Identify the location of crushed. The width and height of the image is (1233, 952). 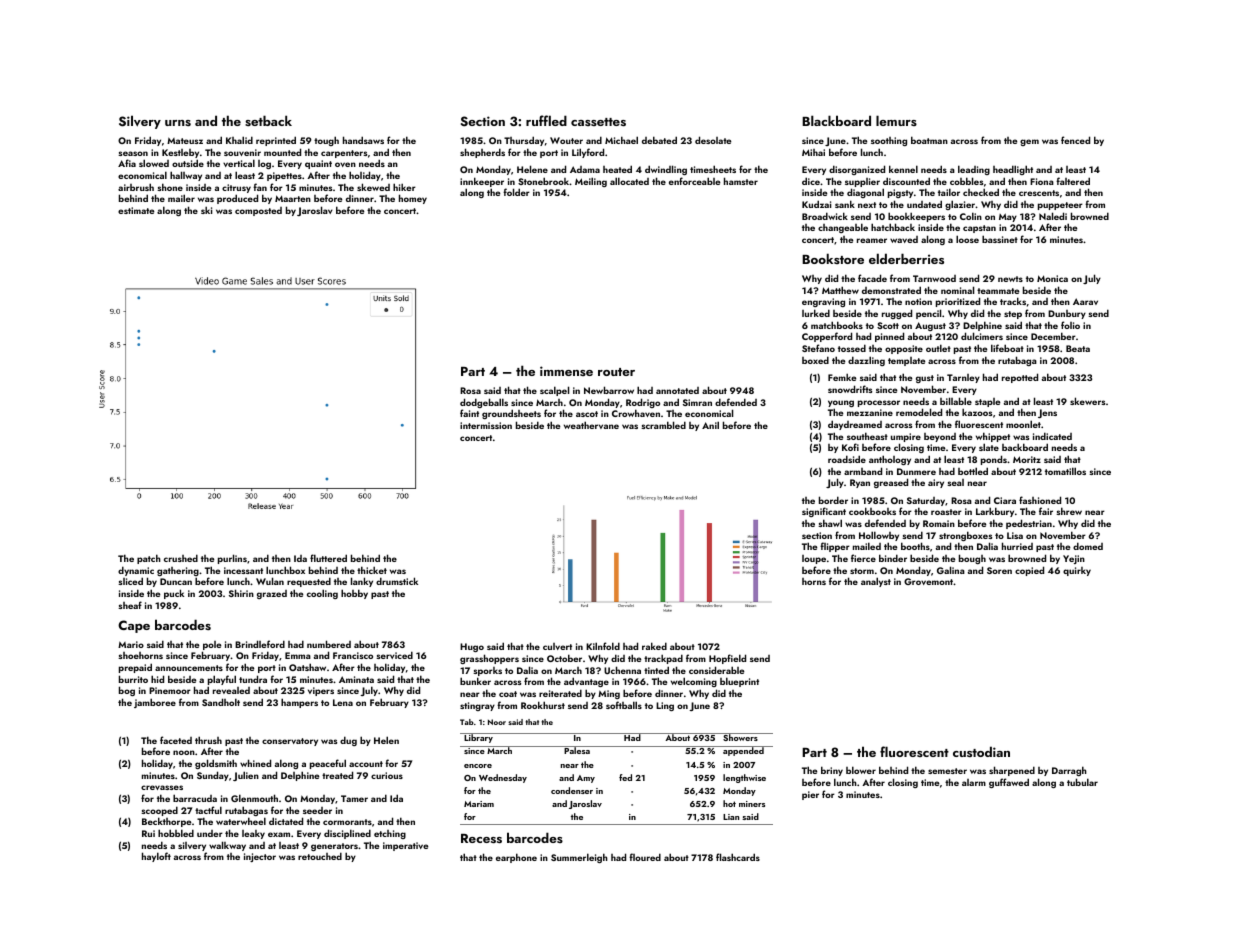
(181, 558).
